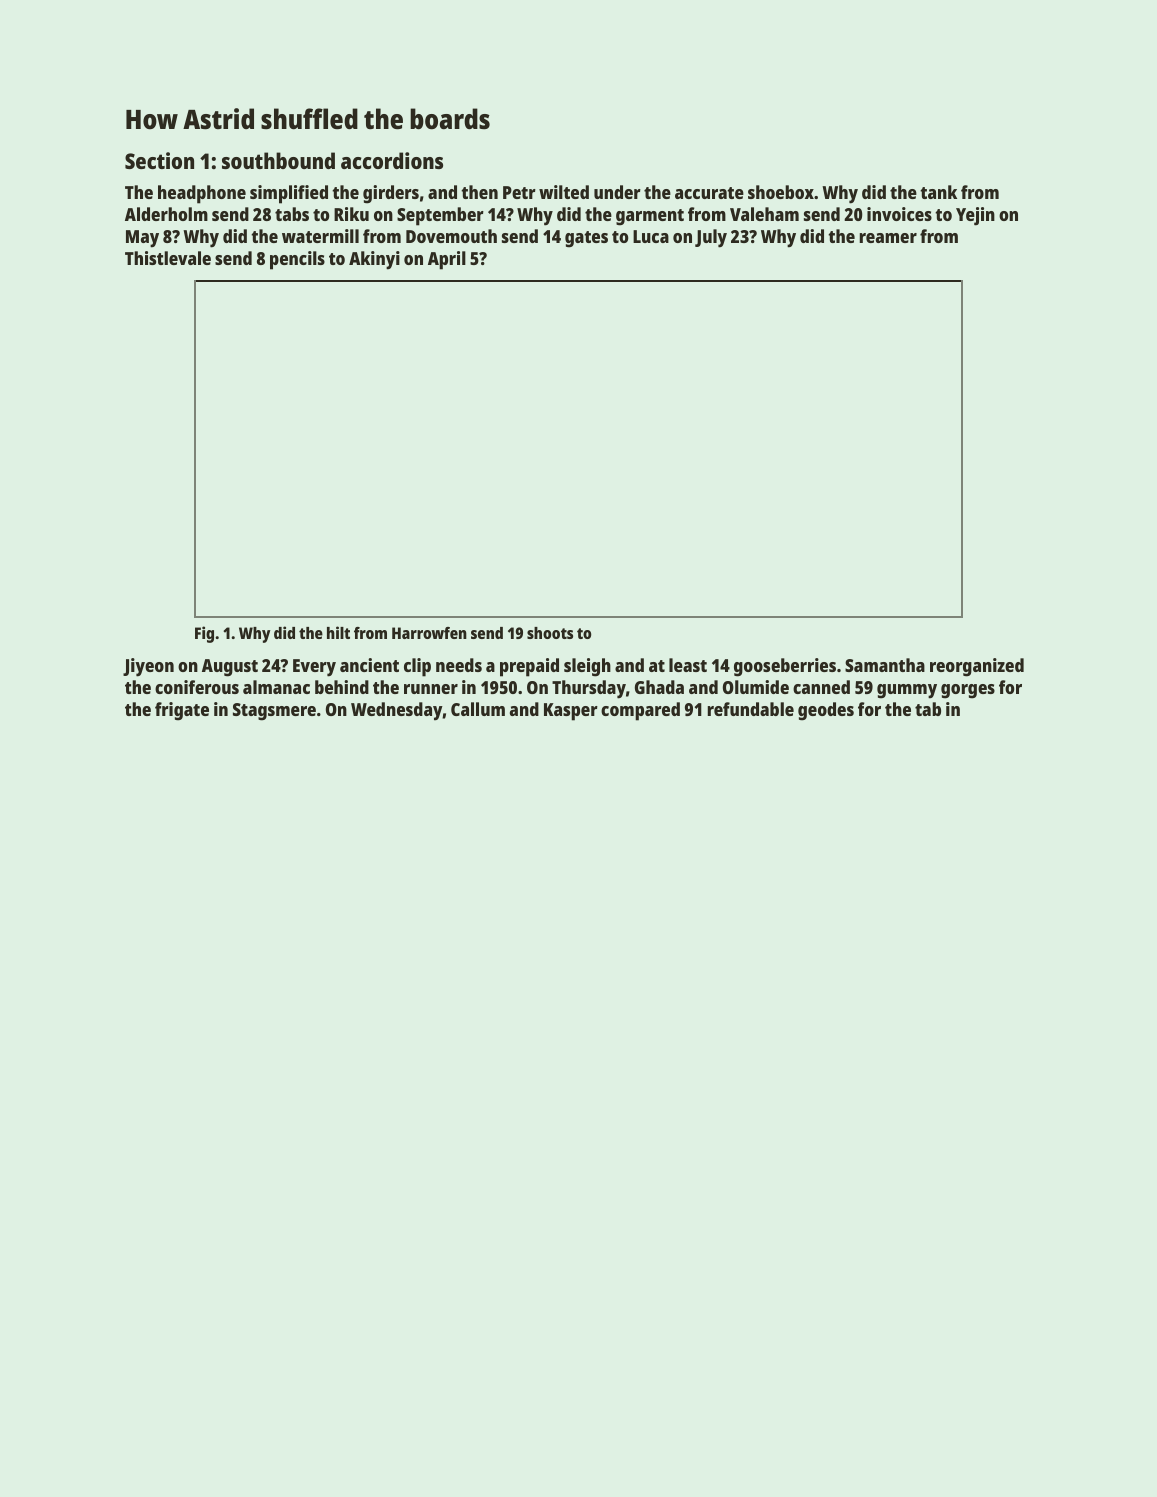  Describe the element at coordinates (447, 260) in the screenshot. I see `April` at that location.
